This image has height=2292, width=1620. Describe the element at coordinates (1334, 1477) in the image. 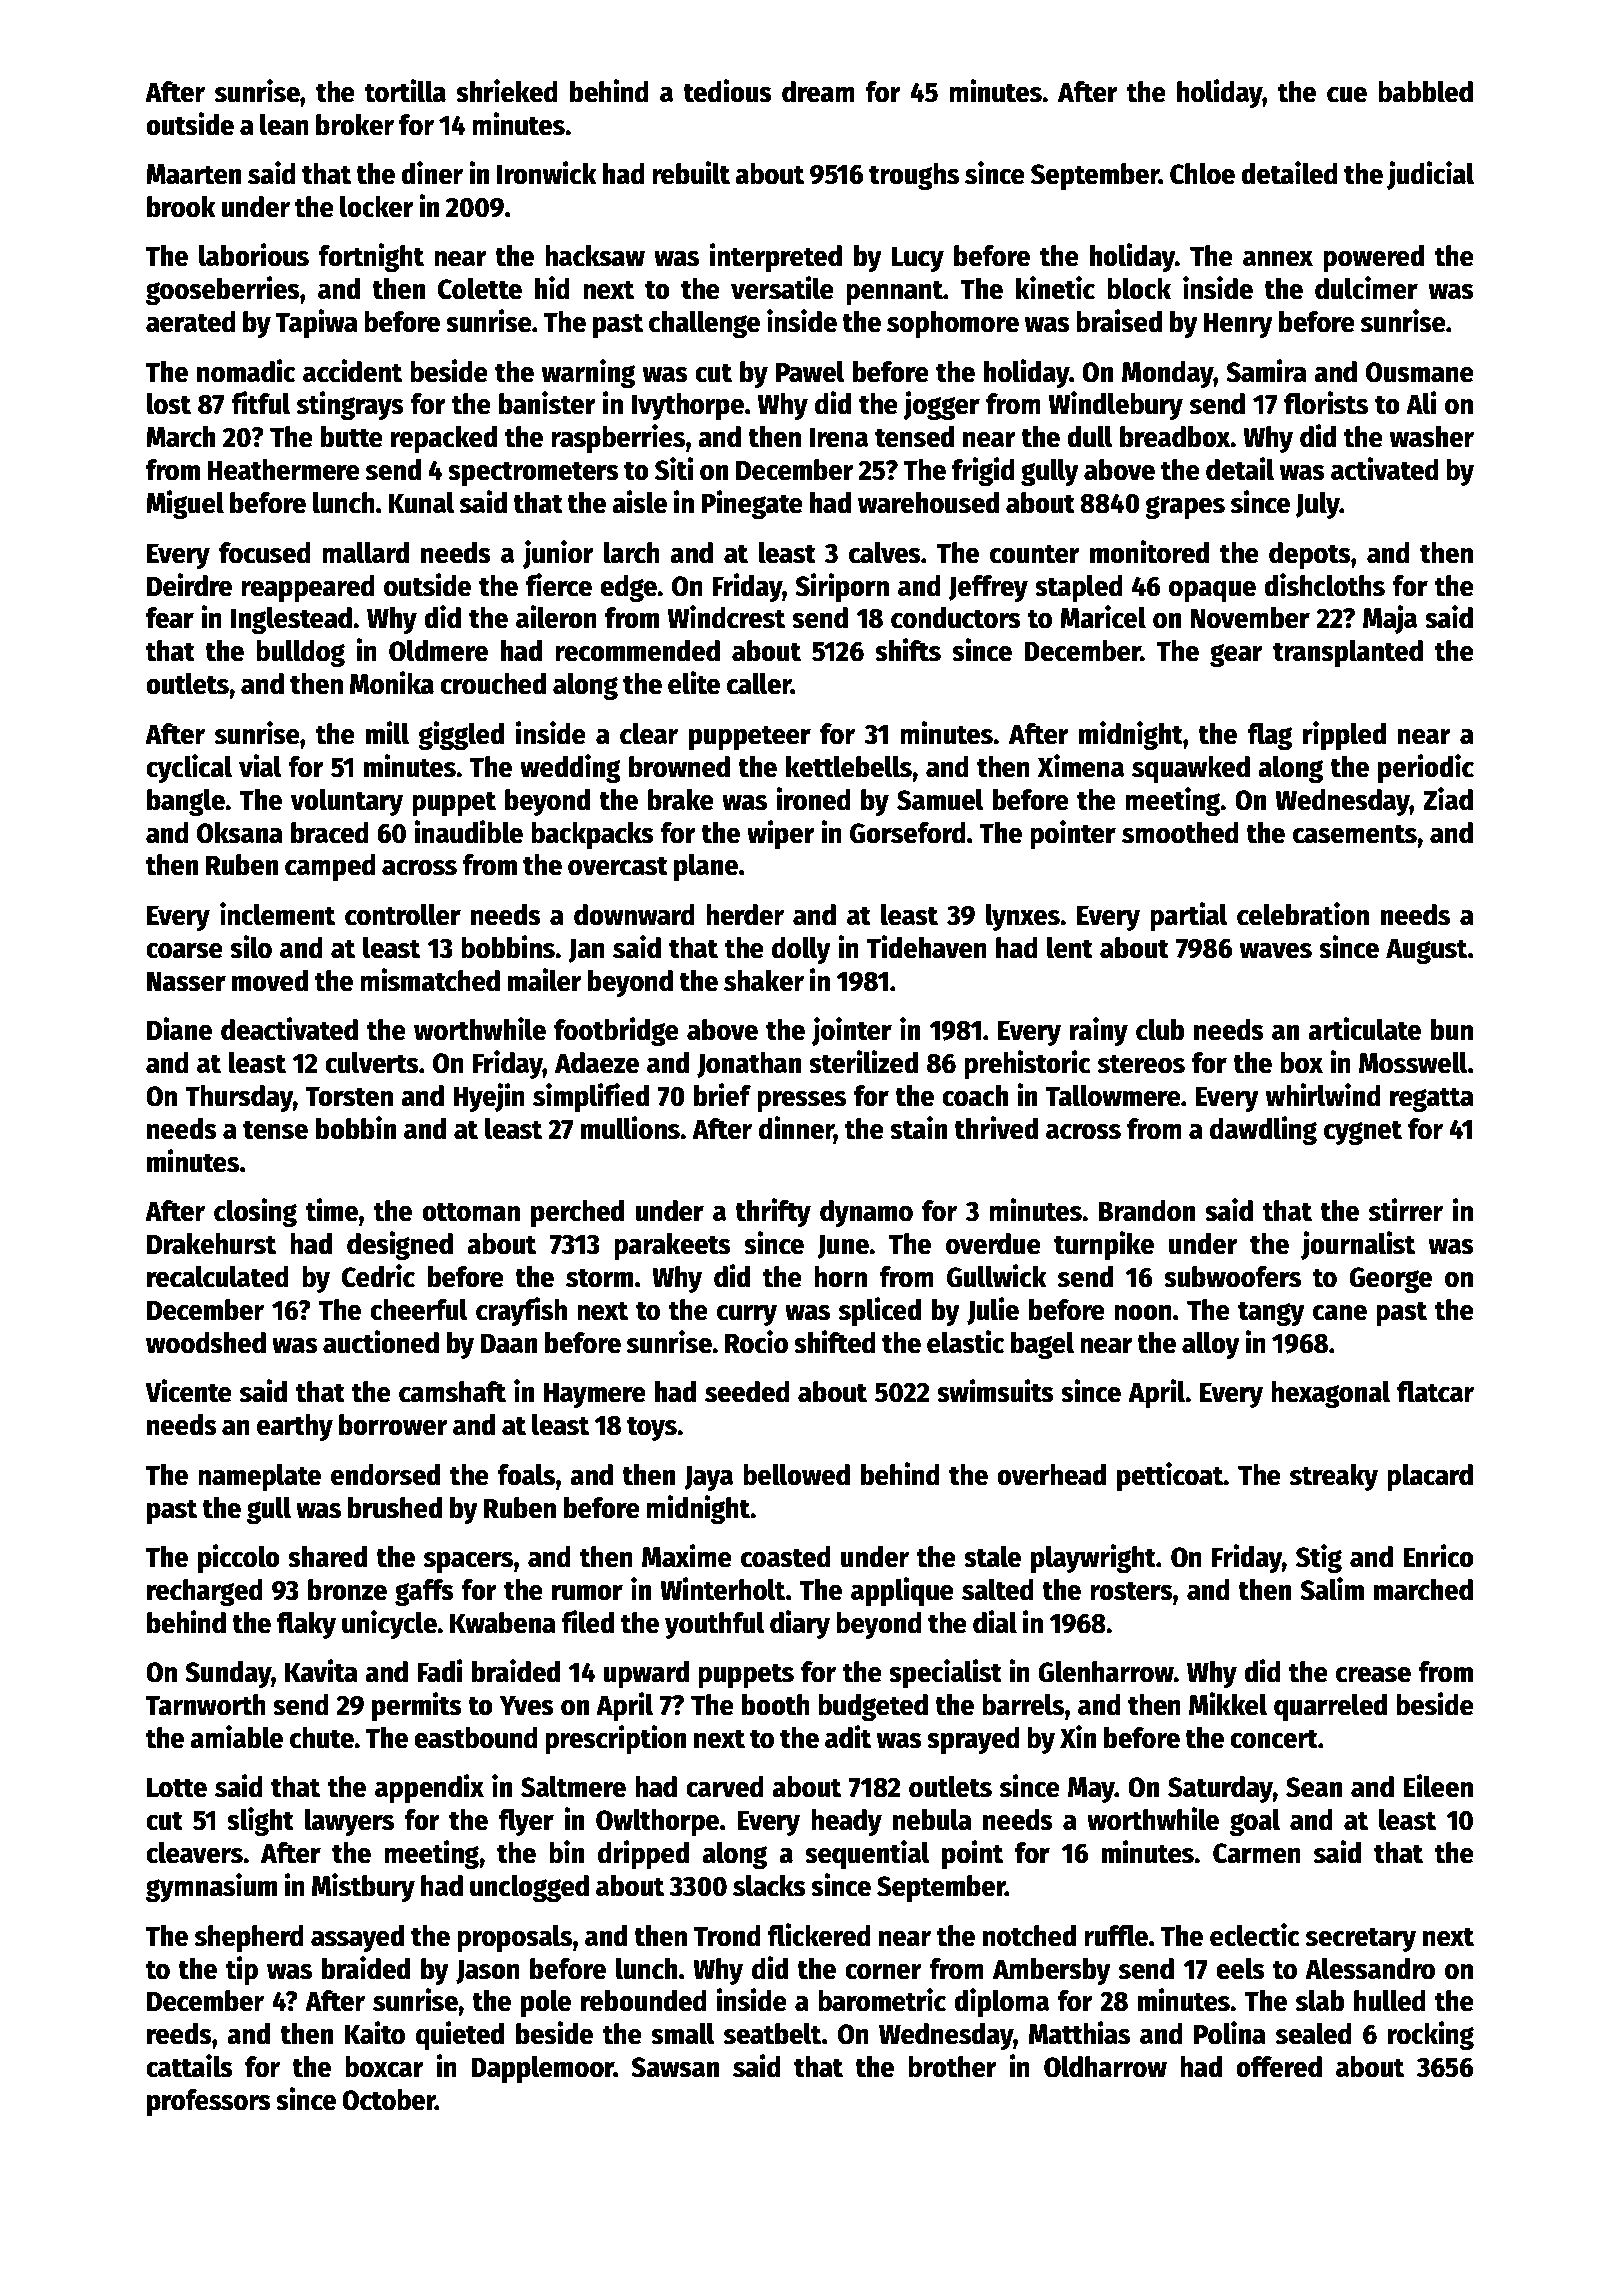

I see `streaky` at that location.
